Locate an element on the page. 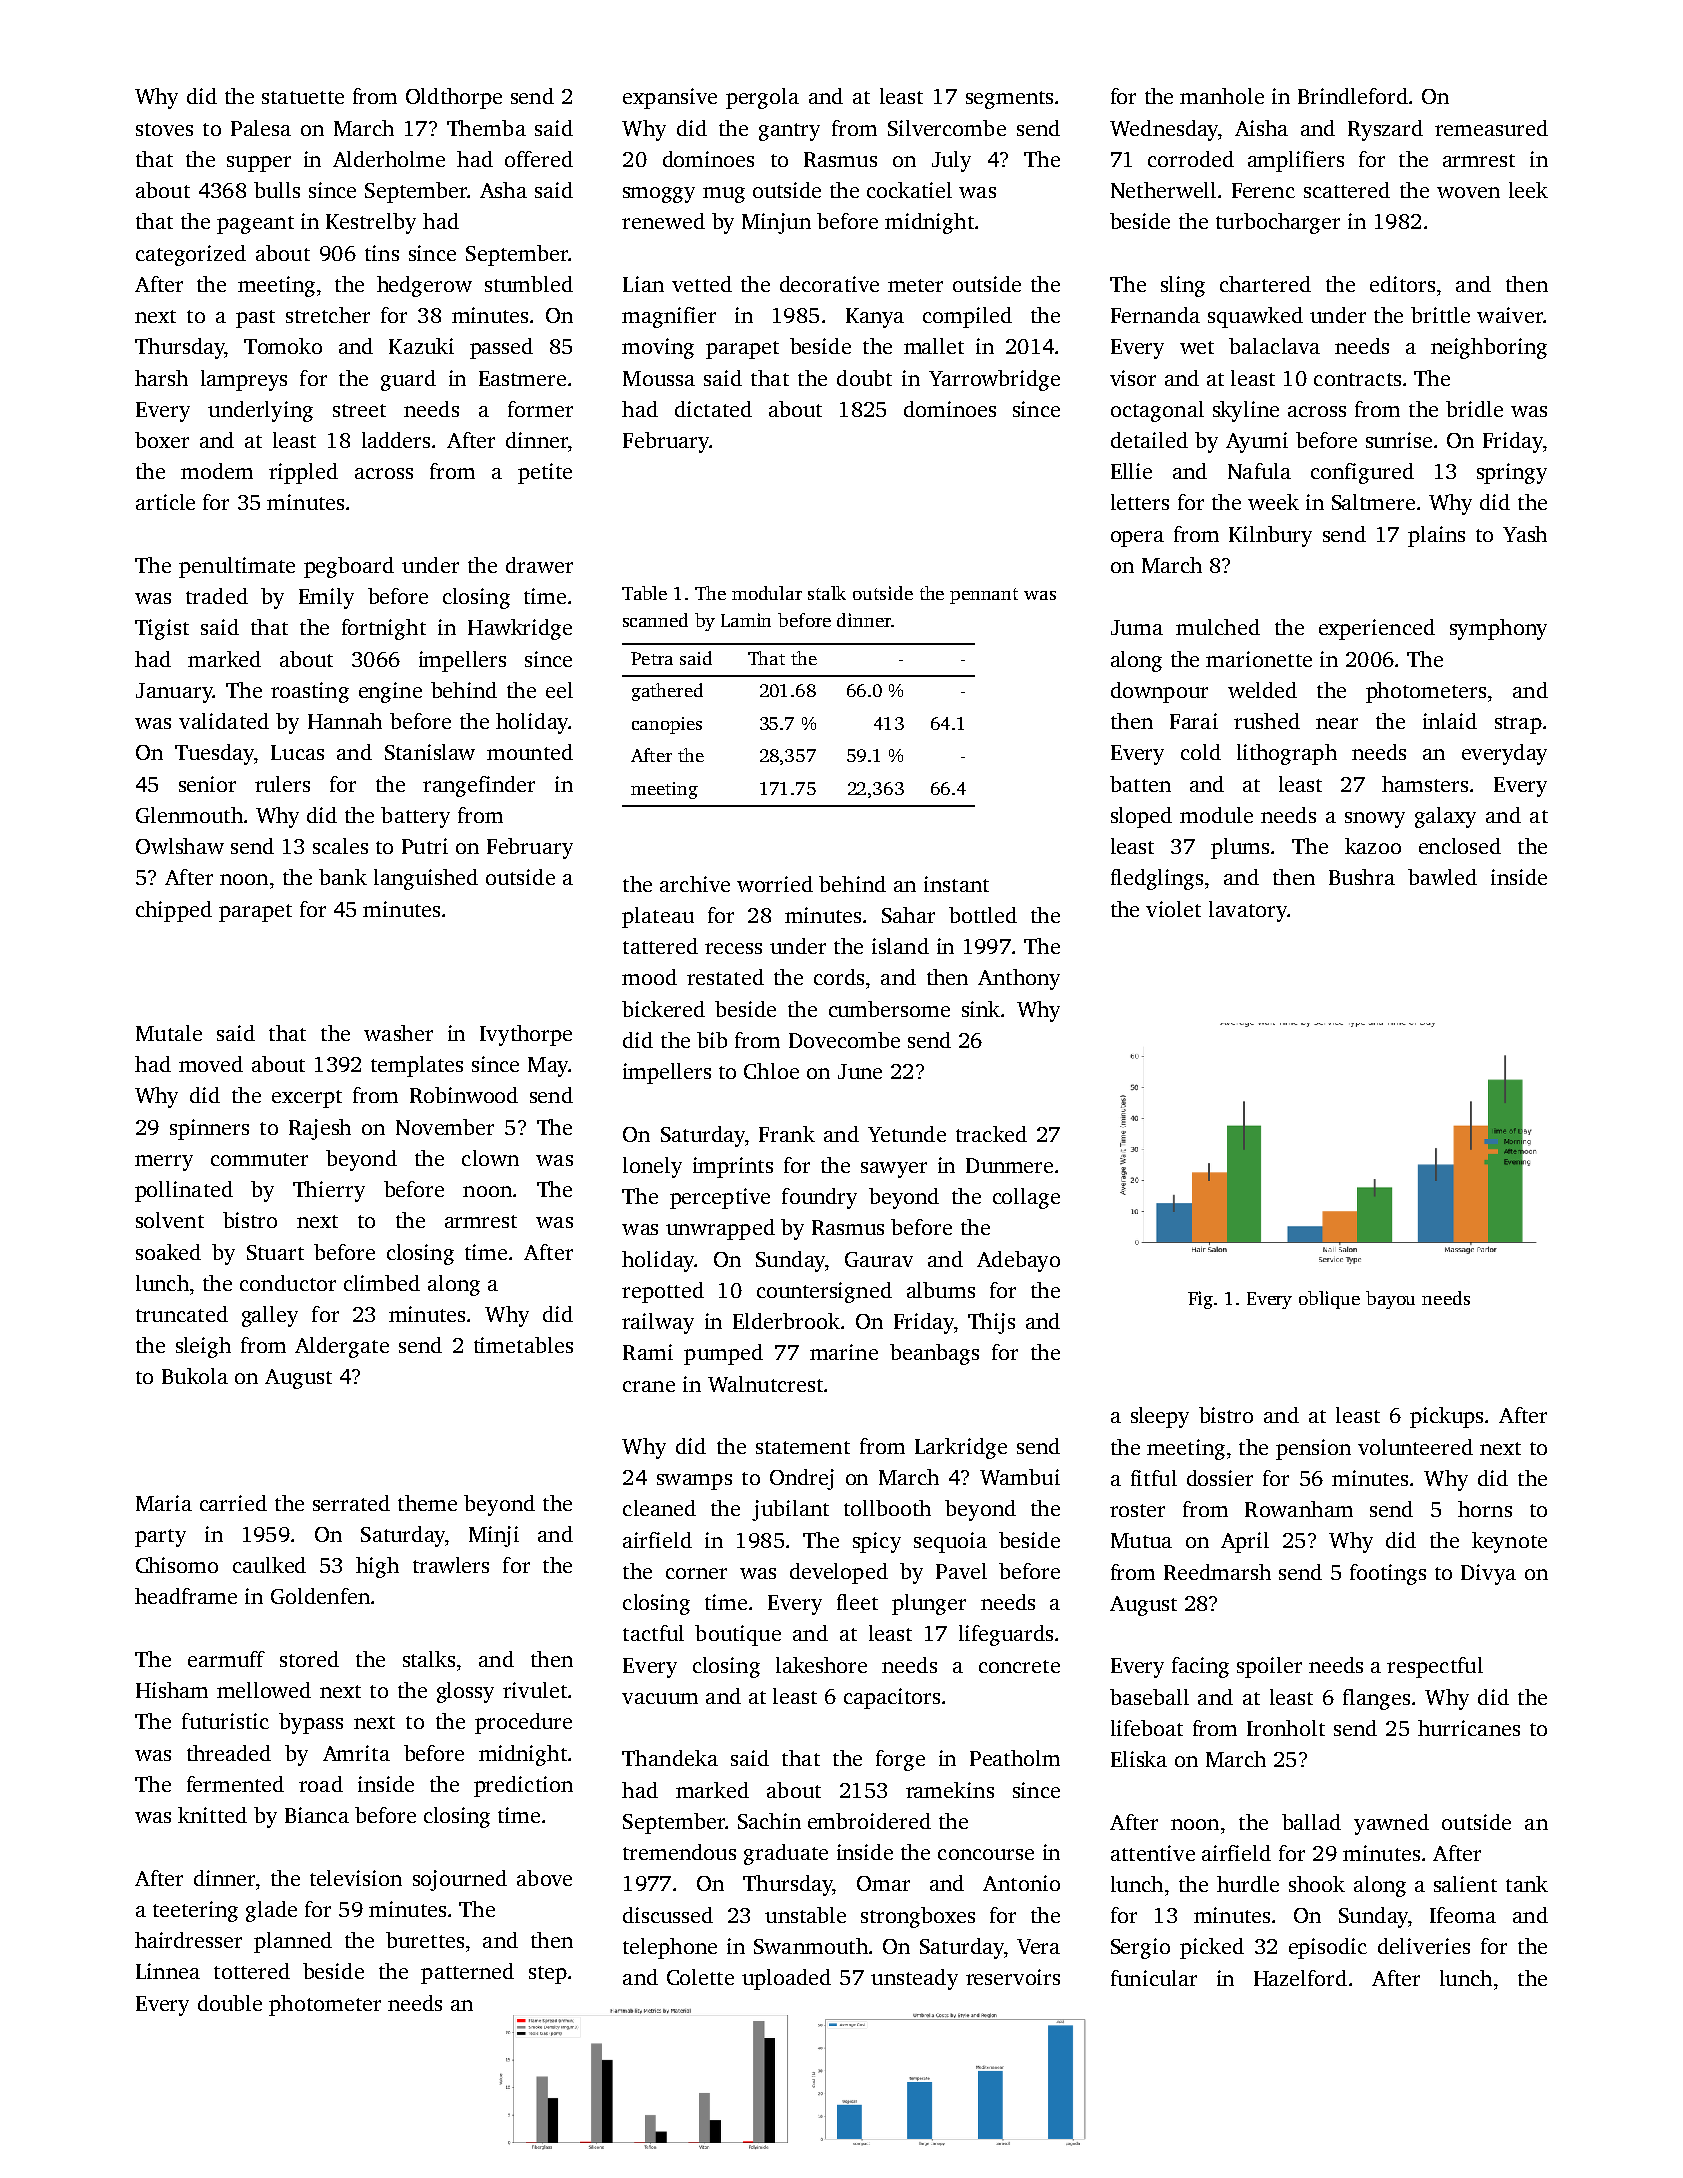  Amrita is located at coordinates (356, 1753).
